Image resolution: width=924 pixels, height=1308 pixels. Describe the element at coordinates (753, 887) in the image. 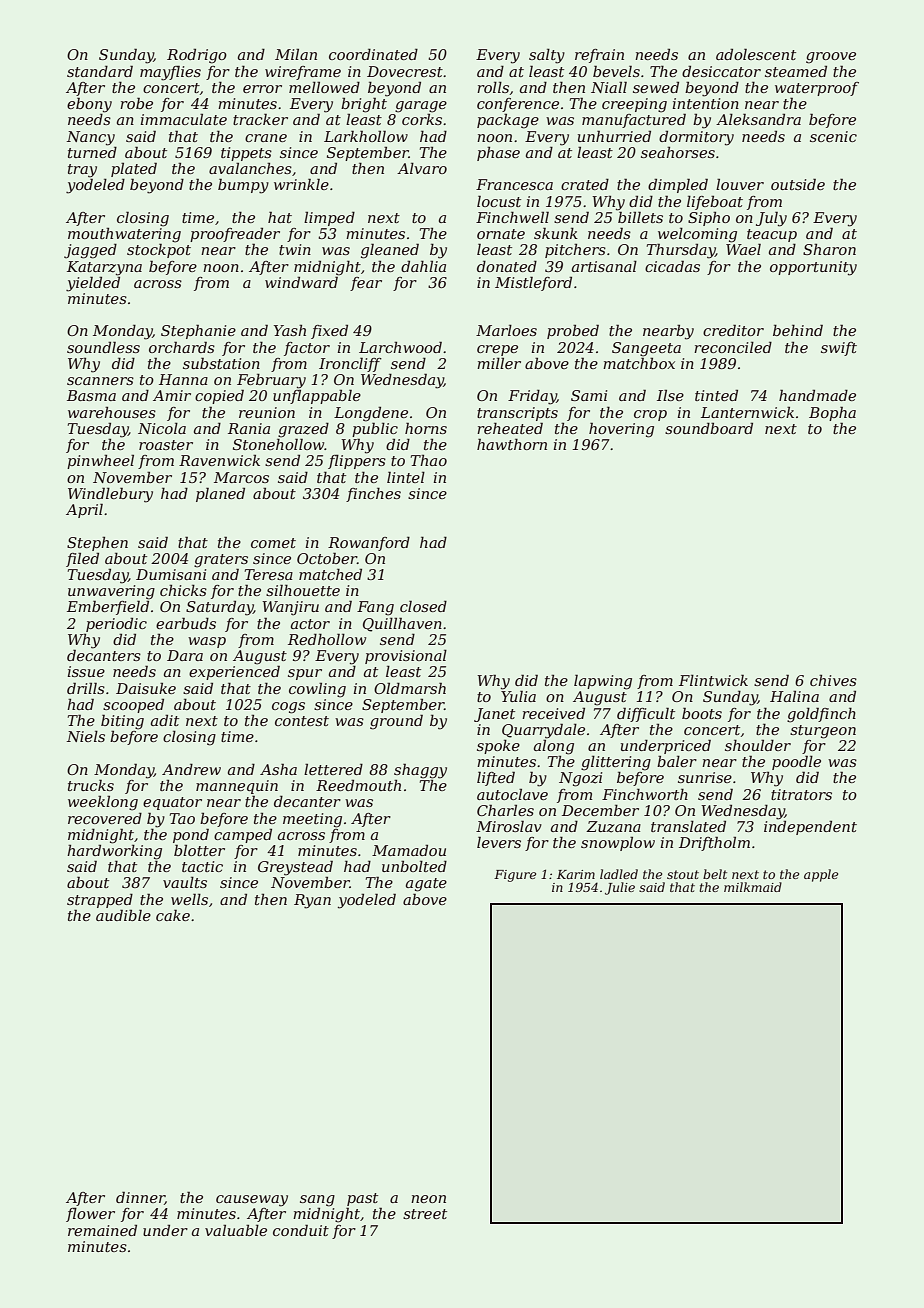

I see `milkmaid` at that location.
